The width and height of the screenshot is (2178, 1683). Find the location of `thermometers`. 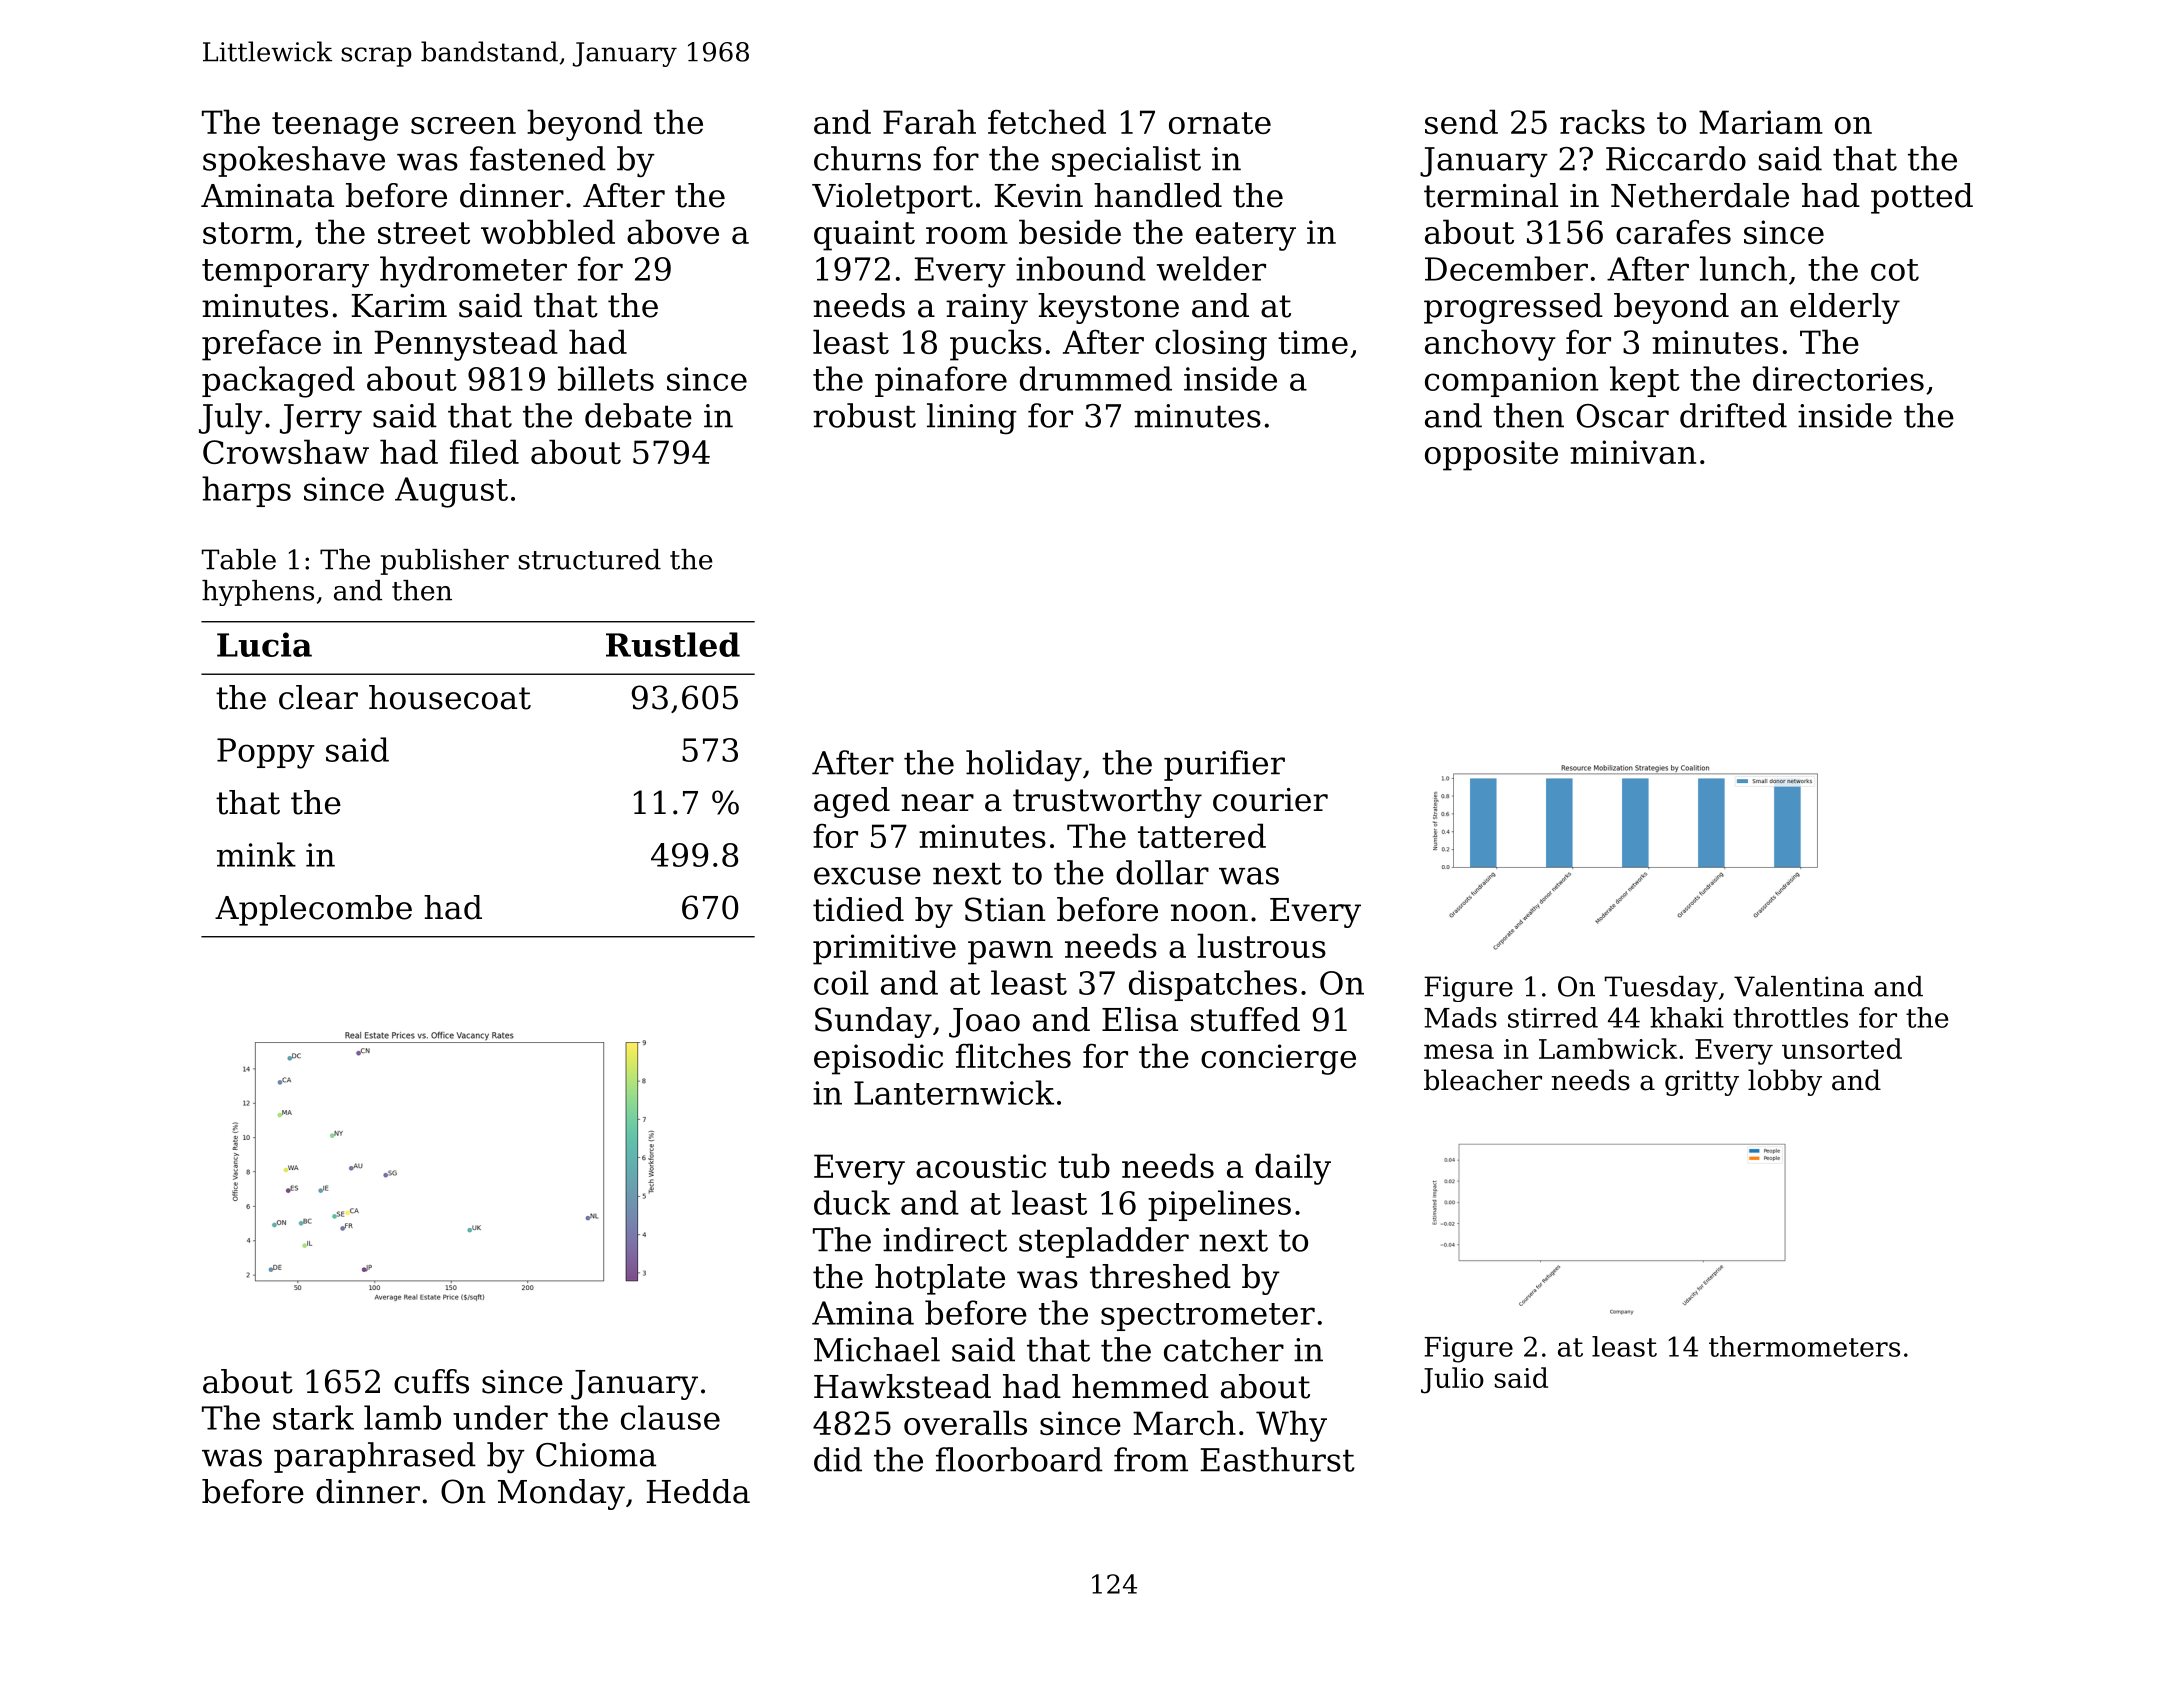

thermometers is located at coordinates (1804, 1346).
